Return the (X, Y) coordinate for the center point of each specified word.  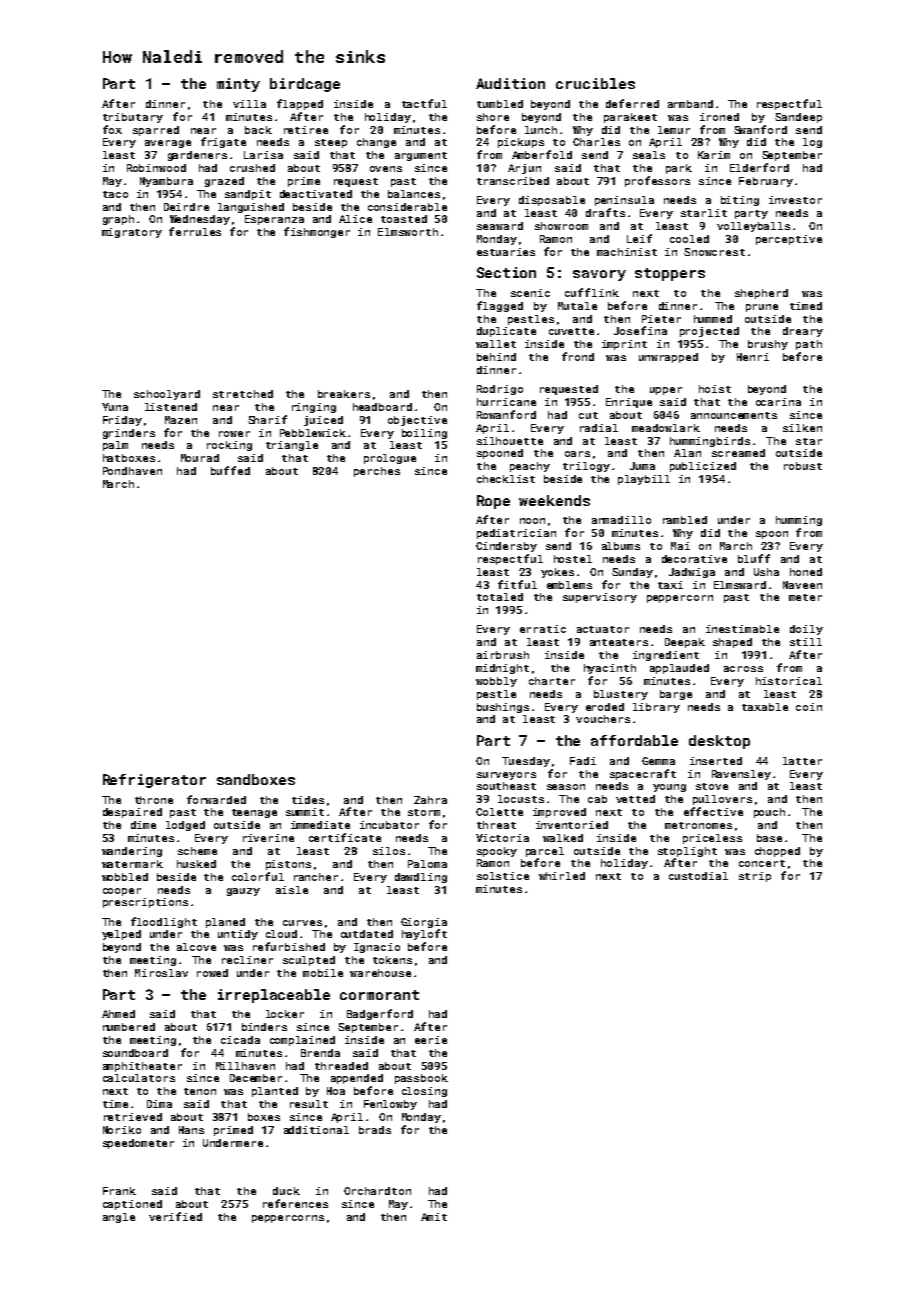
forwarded (216, 799)
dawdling (421, 878)
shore (493, 117)
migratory (132, 233)
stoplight (687, 852)
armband (690, 104)
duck (286, 1191)
